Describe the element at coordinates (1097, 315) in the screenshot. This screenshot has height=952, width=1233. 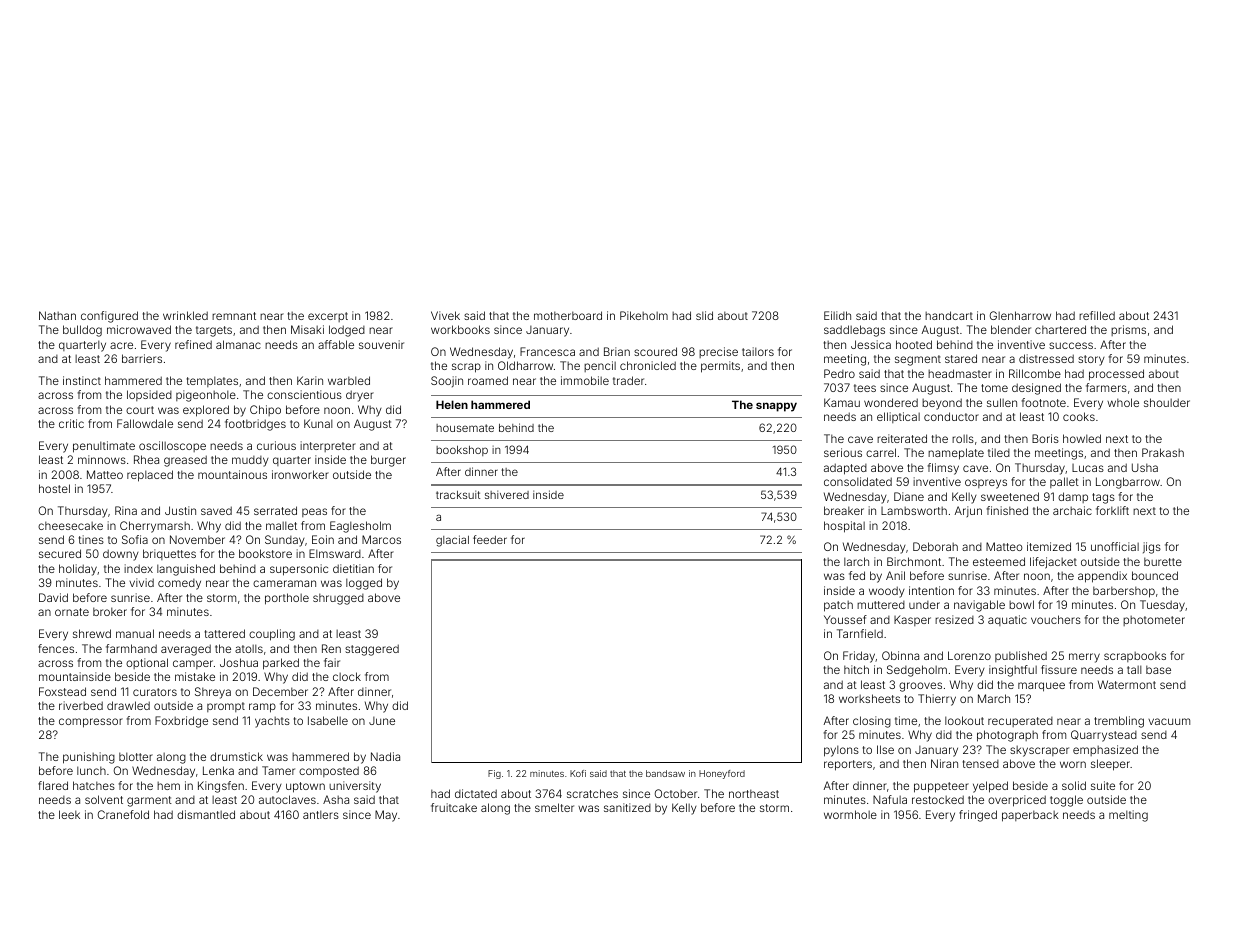
I see `refilled` at that location.
